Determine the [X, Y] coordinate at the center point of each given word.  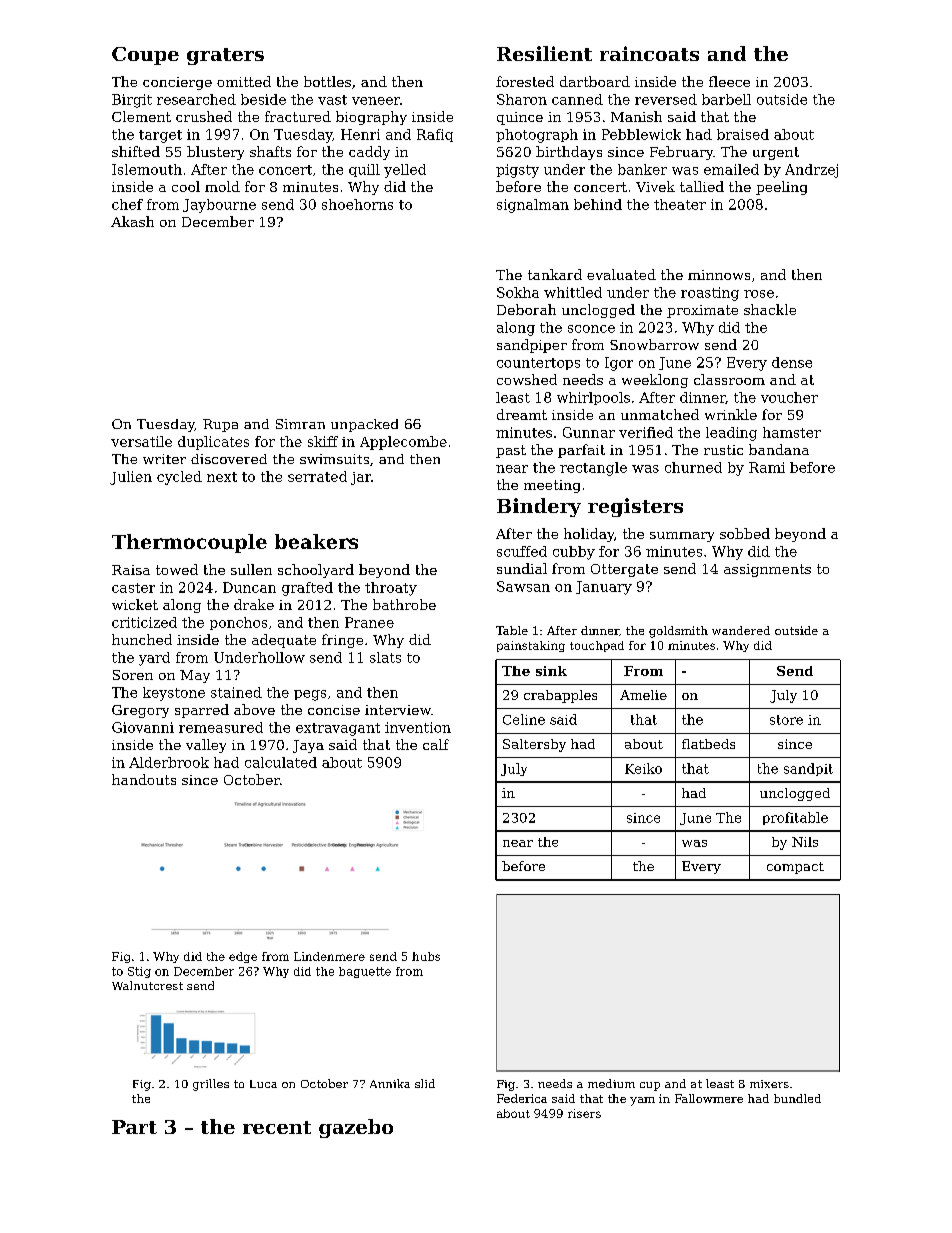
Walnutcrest [147, 985]
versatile [141, 441]
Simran [300, 424]
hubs [426, 956]
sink [551, 671]
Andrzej [811, 171]
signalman [533, 206]
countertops [538, 364]
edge [243, 957]
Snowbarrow [654, 344]
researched [196, 99]
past [511, 451]
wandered [741, 630]
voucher [789, 397]
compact [795, 868]
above [254, 709]
